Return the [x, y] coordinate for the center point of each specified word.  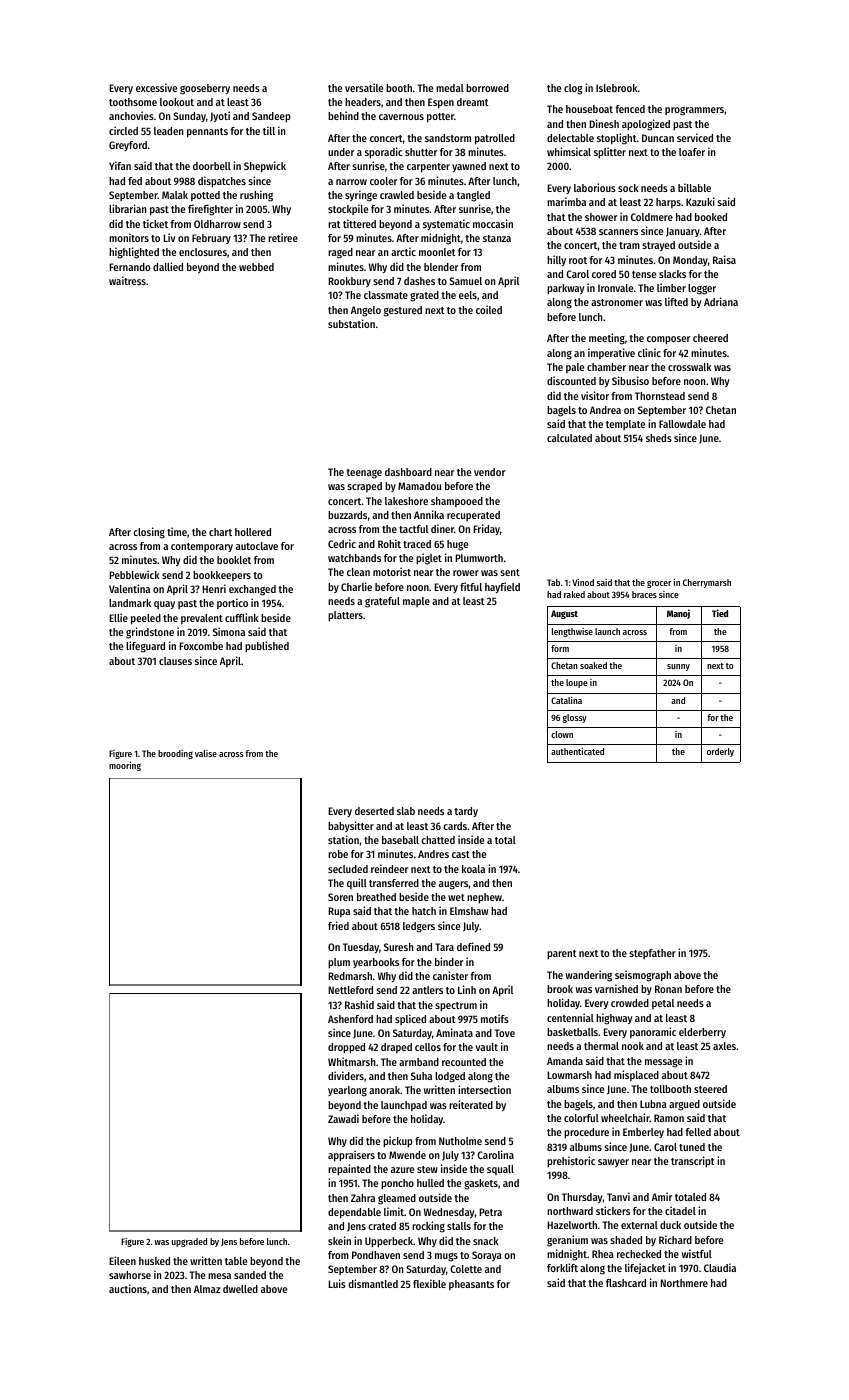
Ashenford [350, 1019]
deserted [374, 811]
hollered [253, 532]
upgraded [189, 1242]
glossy [575, 718]
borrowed [487, 88]
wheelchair [625, 1117]
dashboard [408, 472]
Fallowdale [682, 424]
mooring [125, 766]
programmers [694, 111]
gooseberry [205, 89]
